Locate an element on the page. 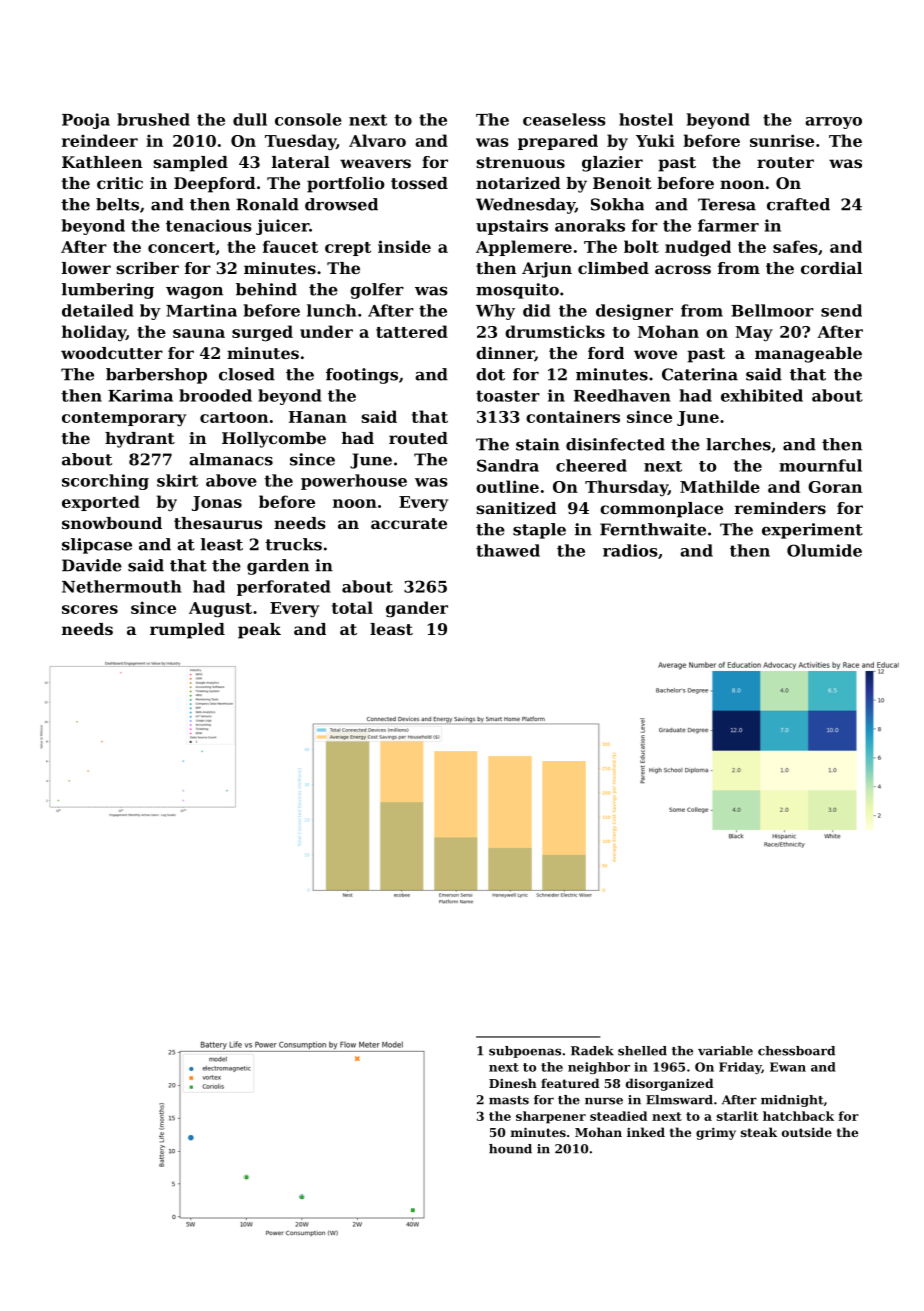  lunch is located at coordinates (332, 310).
